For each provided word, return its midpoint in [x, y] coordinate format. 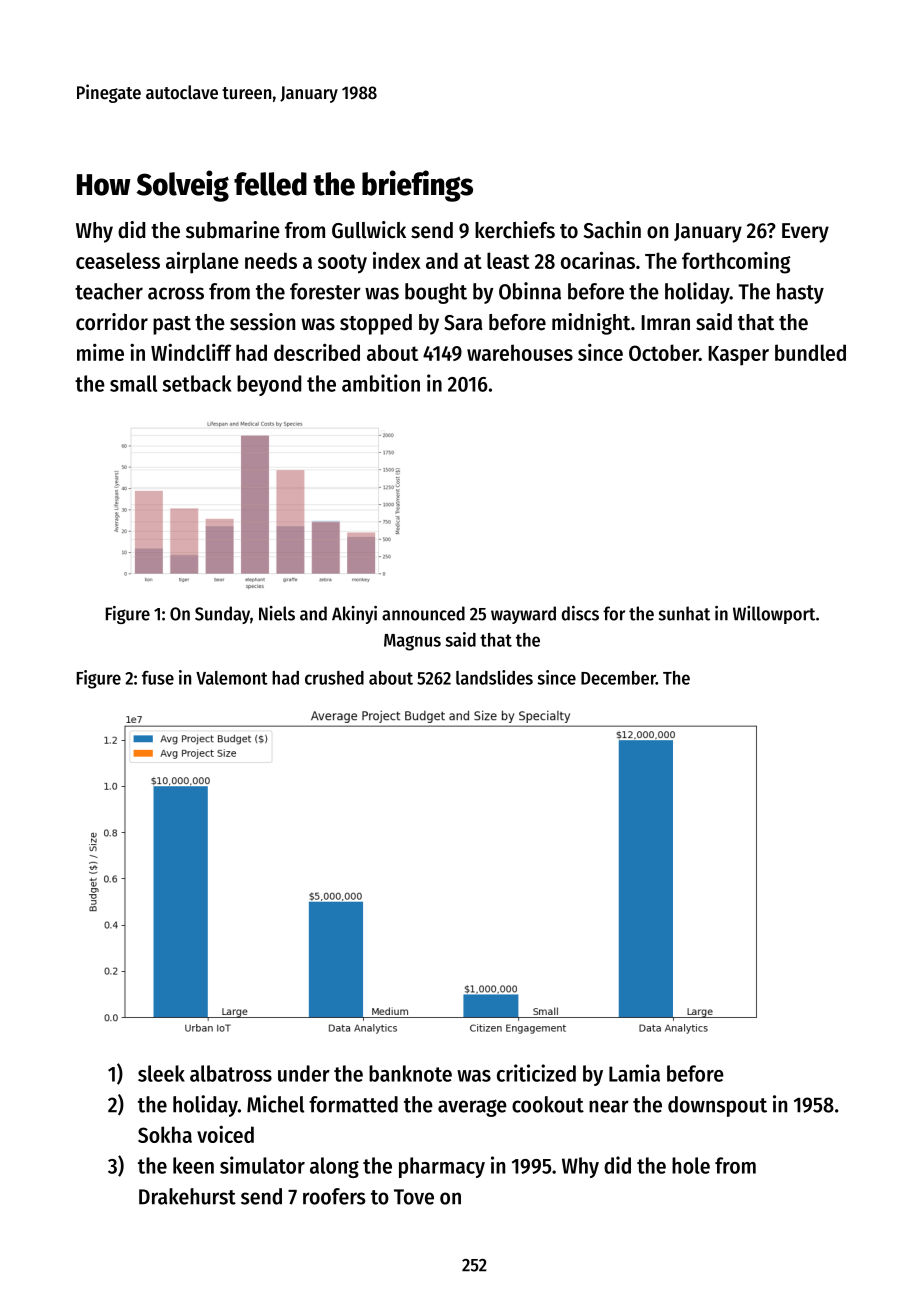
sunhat [684, 613]
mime [100, 352]
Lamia [634, 1073]
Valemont [232, 678]
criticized [536, 1073]
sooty [342, 264]
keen [193, 1165]
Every [805, 233]
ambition [381, 383]
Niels [277, 613]
